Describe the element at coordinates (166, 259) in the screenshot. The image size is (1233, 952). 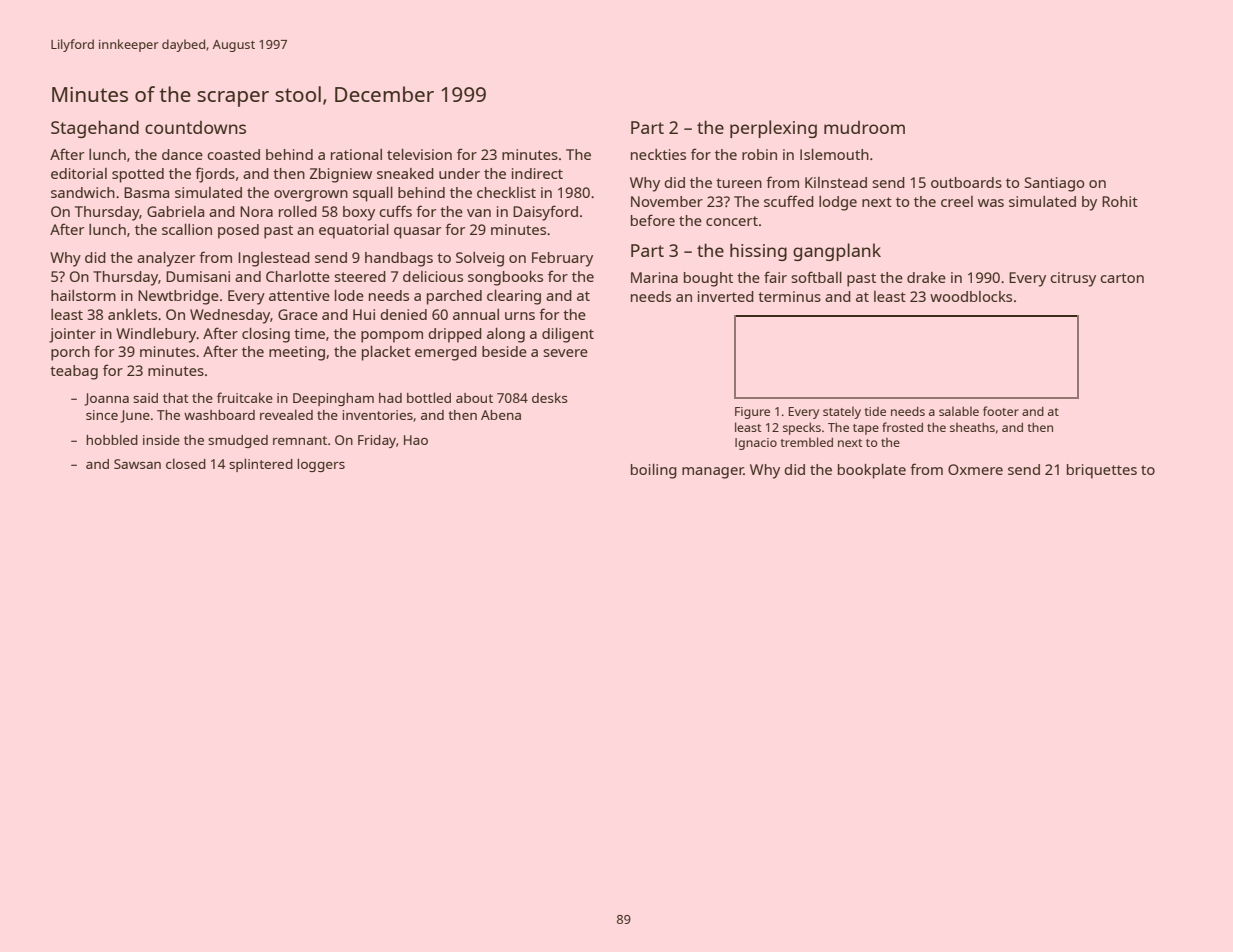
I see `analyzer` at that location.
